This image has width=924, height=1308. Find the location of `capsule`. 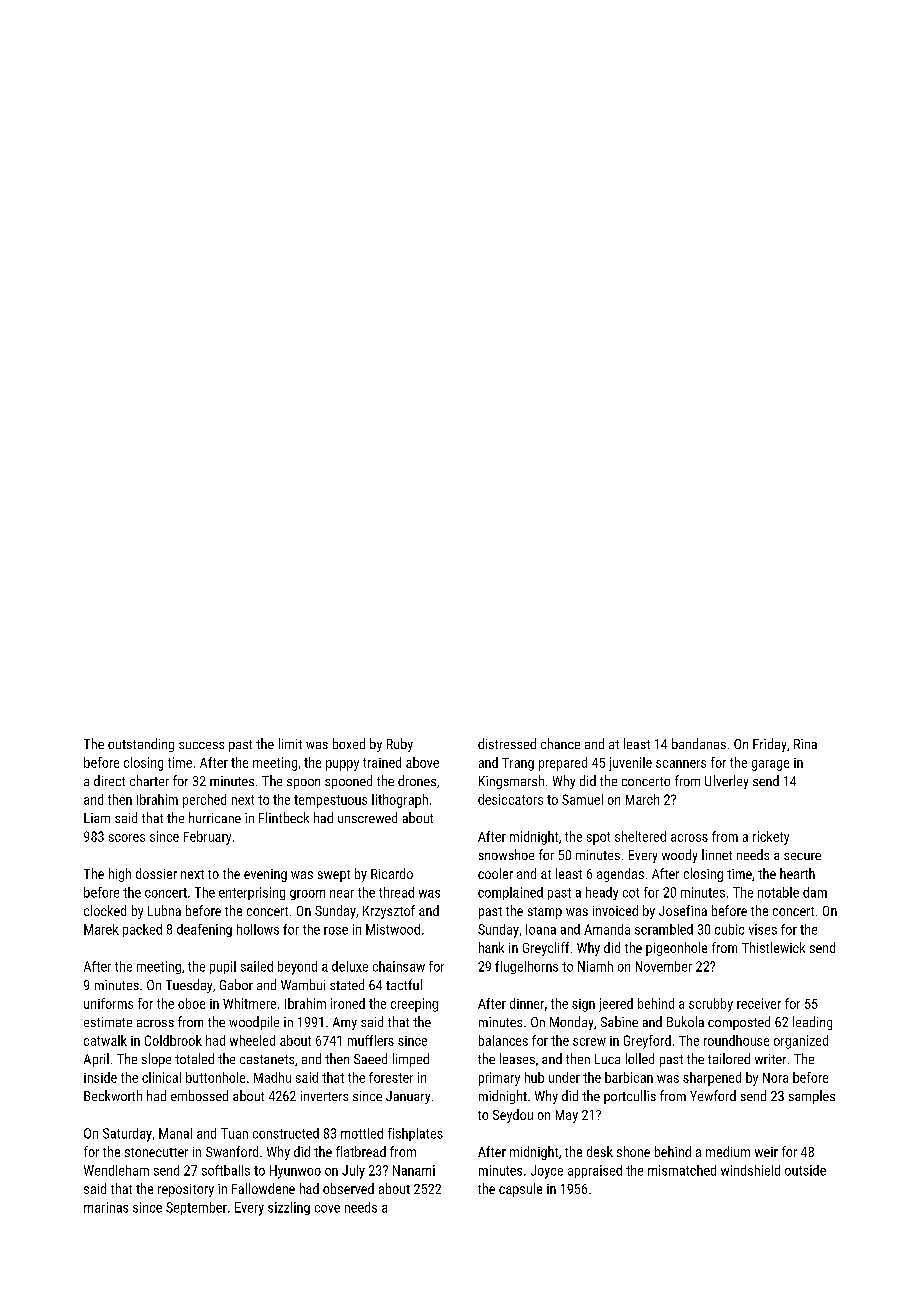

capsule is located at coordinates (520, 1190).
